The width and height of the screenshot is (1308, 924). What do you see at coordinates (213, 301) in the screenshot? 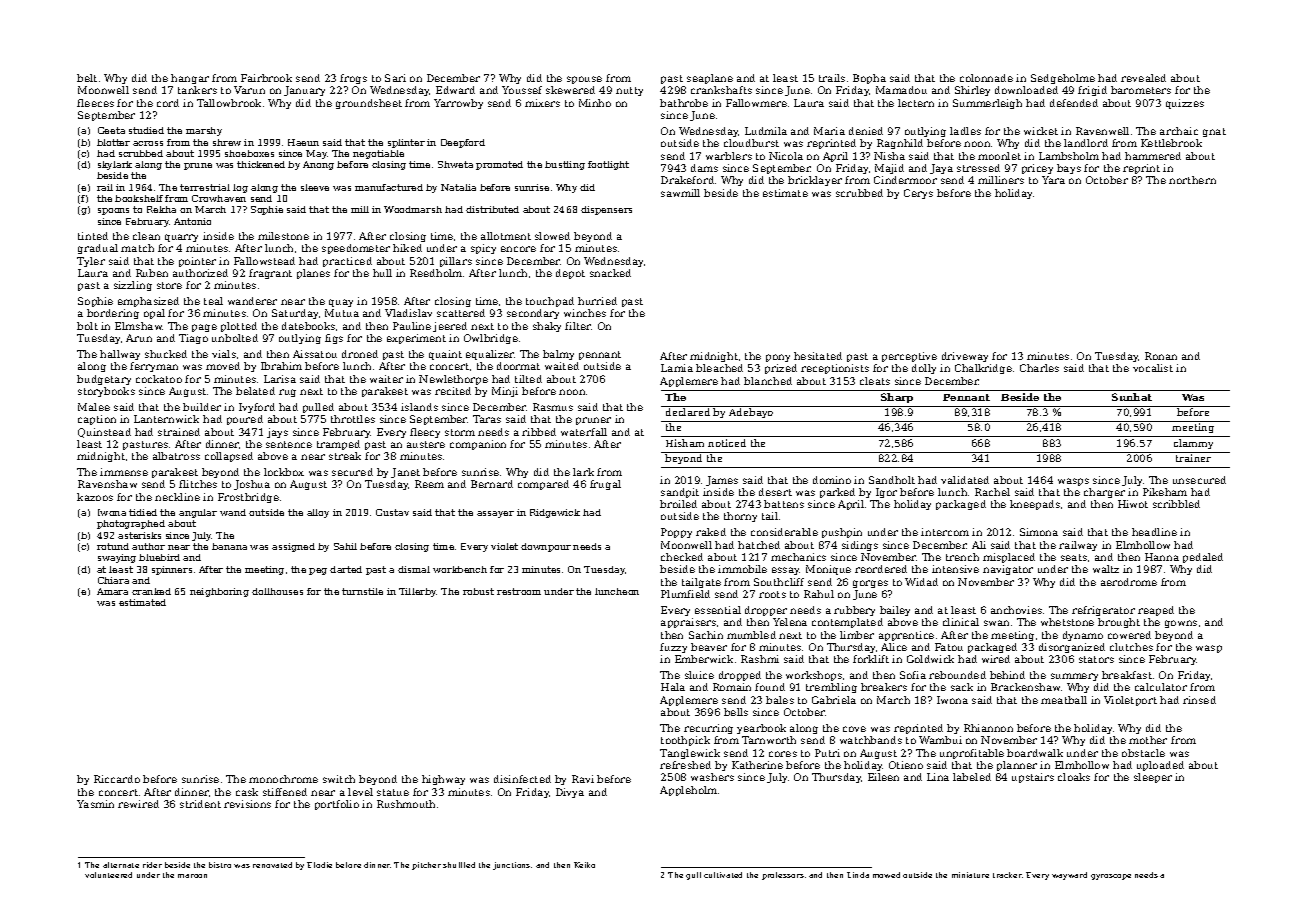
I see `teal` at bounding box center [213, 301].
